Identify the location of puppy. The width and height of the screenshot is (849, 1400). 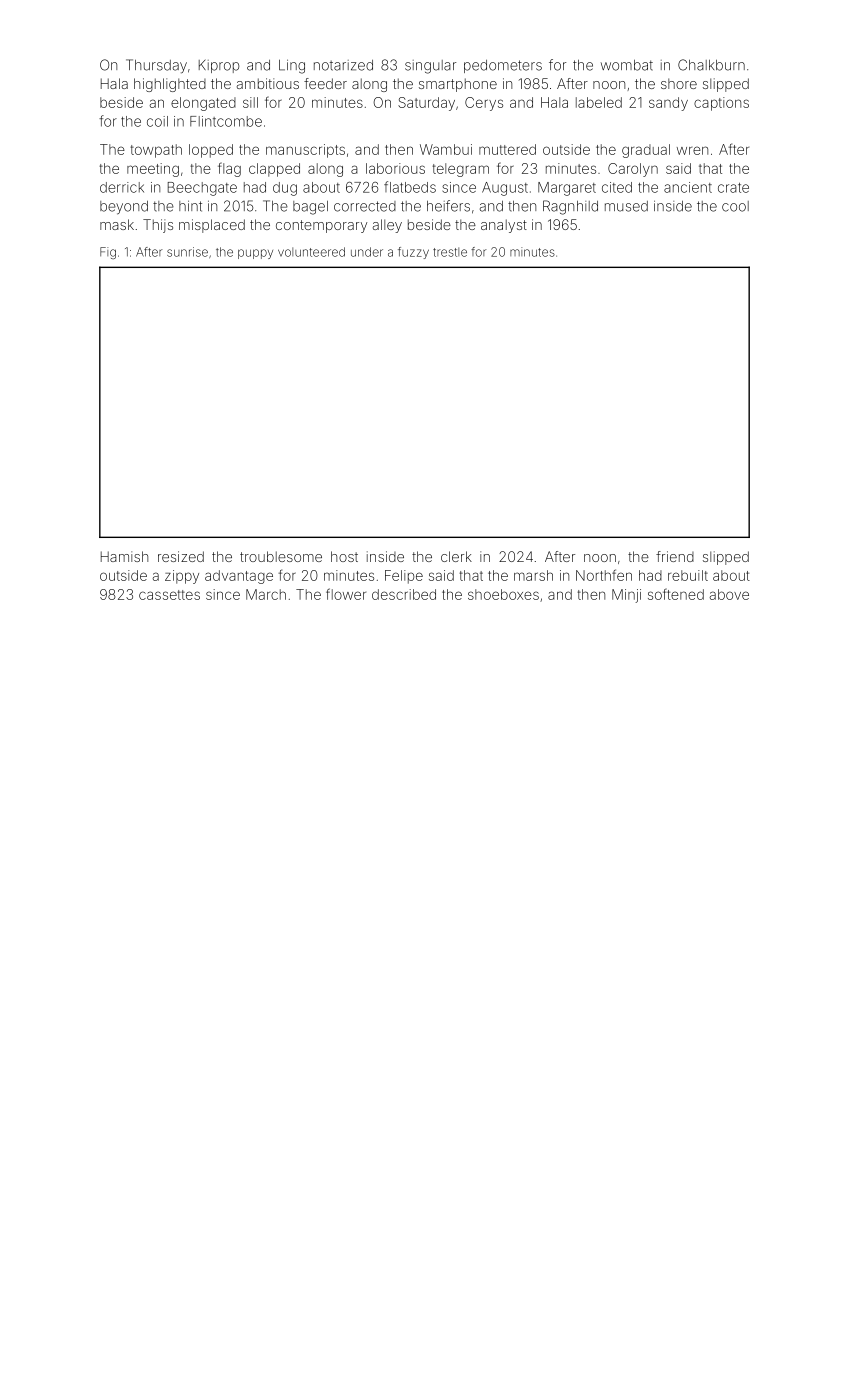
(255, 254).
